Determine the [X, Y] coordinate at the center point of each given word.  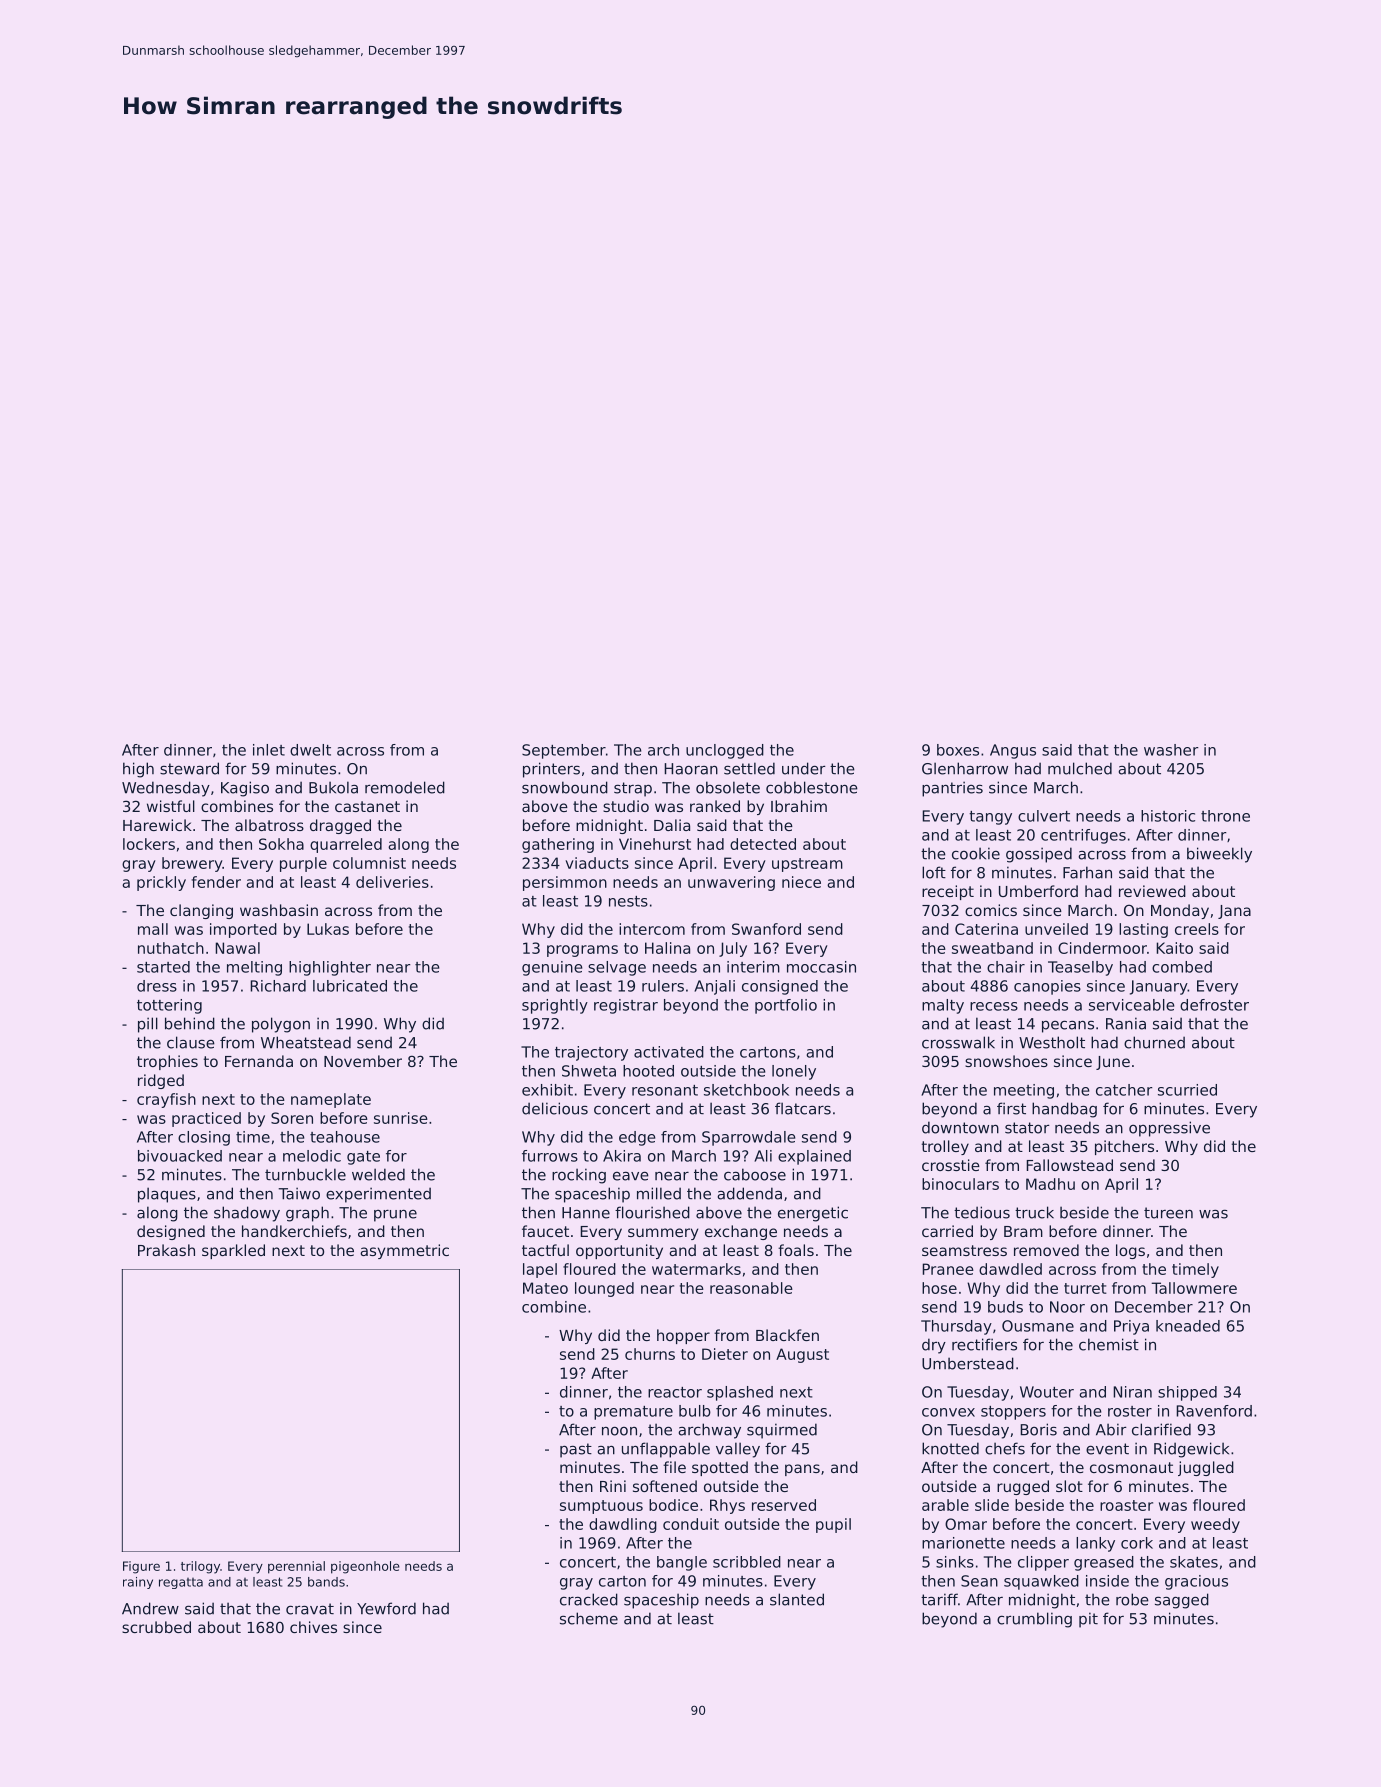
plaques [167, 1195]
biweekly [1219, 855]
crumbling [1034, 1620]
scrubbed [156, 1627]
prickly [161, 883]
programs [582, 951]
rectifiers [984, 1344]
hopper [683, 1336]
